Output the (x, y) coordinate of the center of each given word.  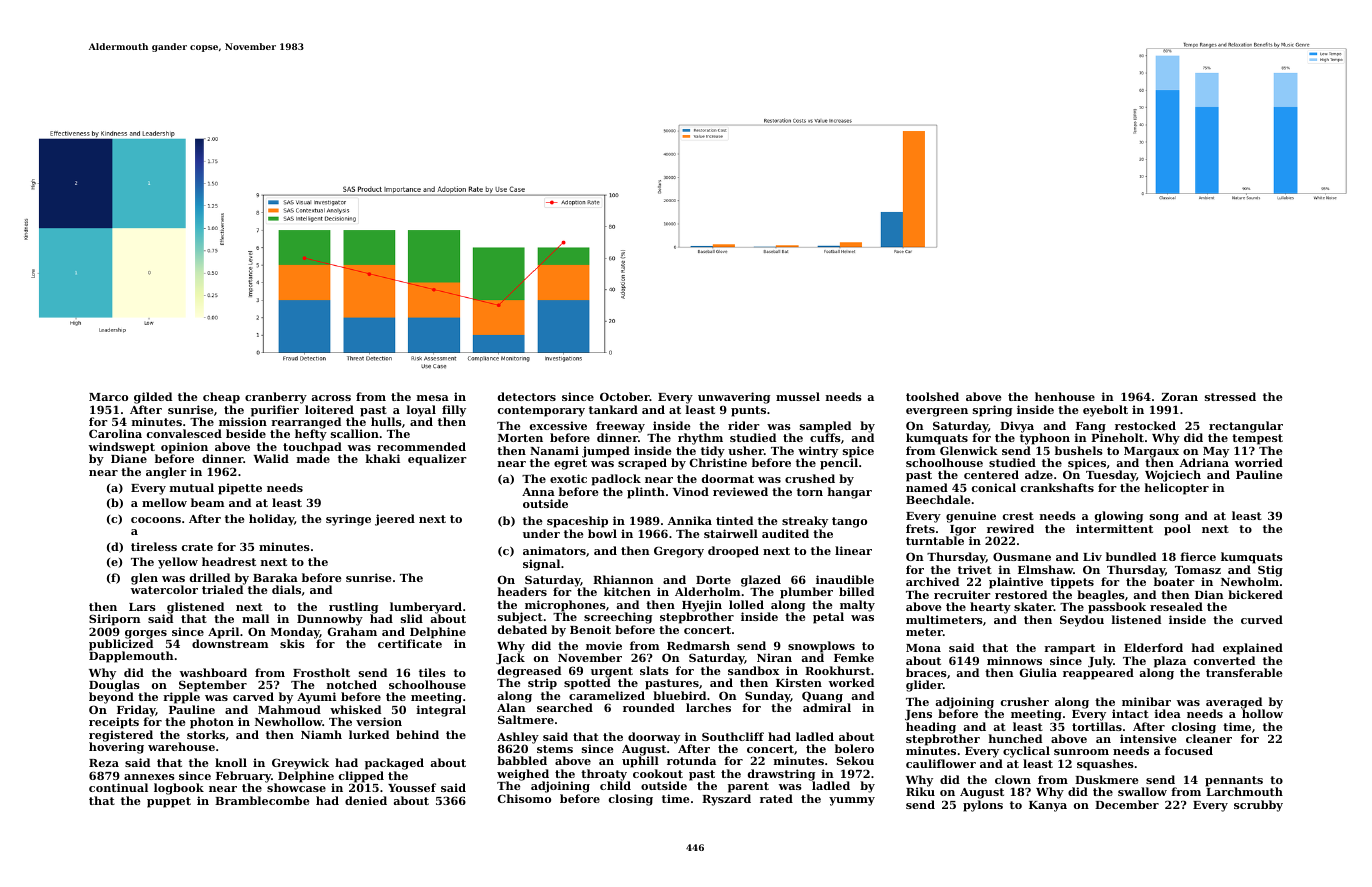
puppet (169, 802)
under (541, 533)
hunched (1015, 738)
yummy (852, 801)
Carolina (115, 433)
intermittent (1114, 528)
